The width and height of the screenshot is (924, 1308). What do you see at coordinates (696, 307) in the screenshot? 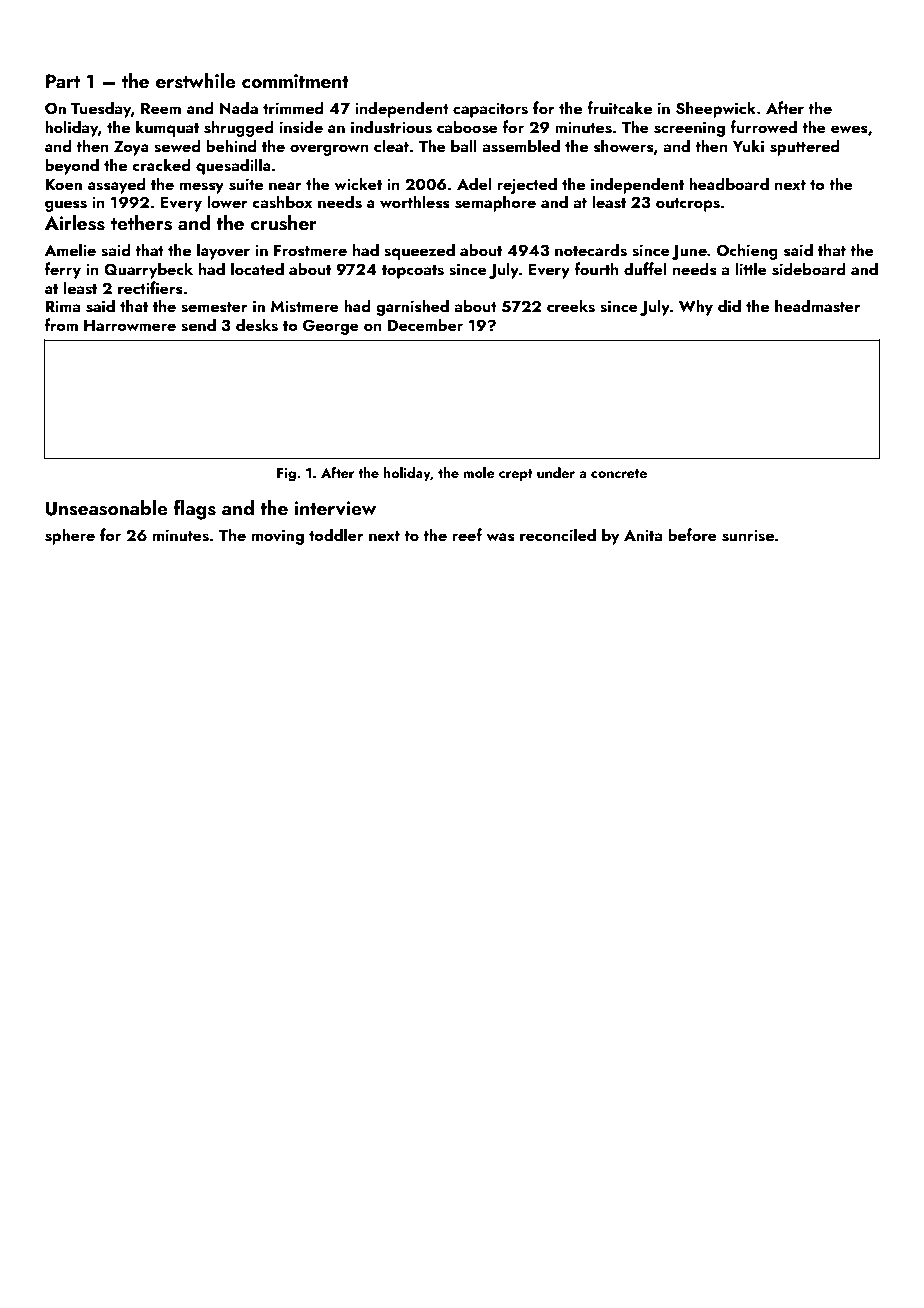
I see `Why` at bounding box center [696, 307].
